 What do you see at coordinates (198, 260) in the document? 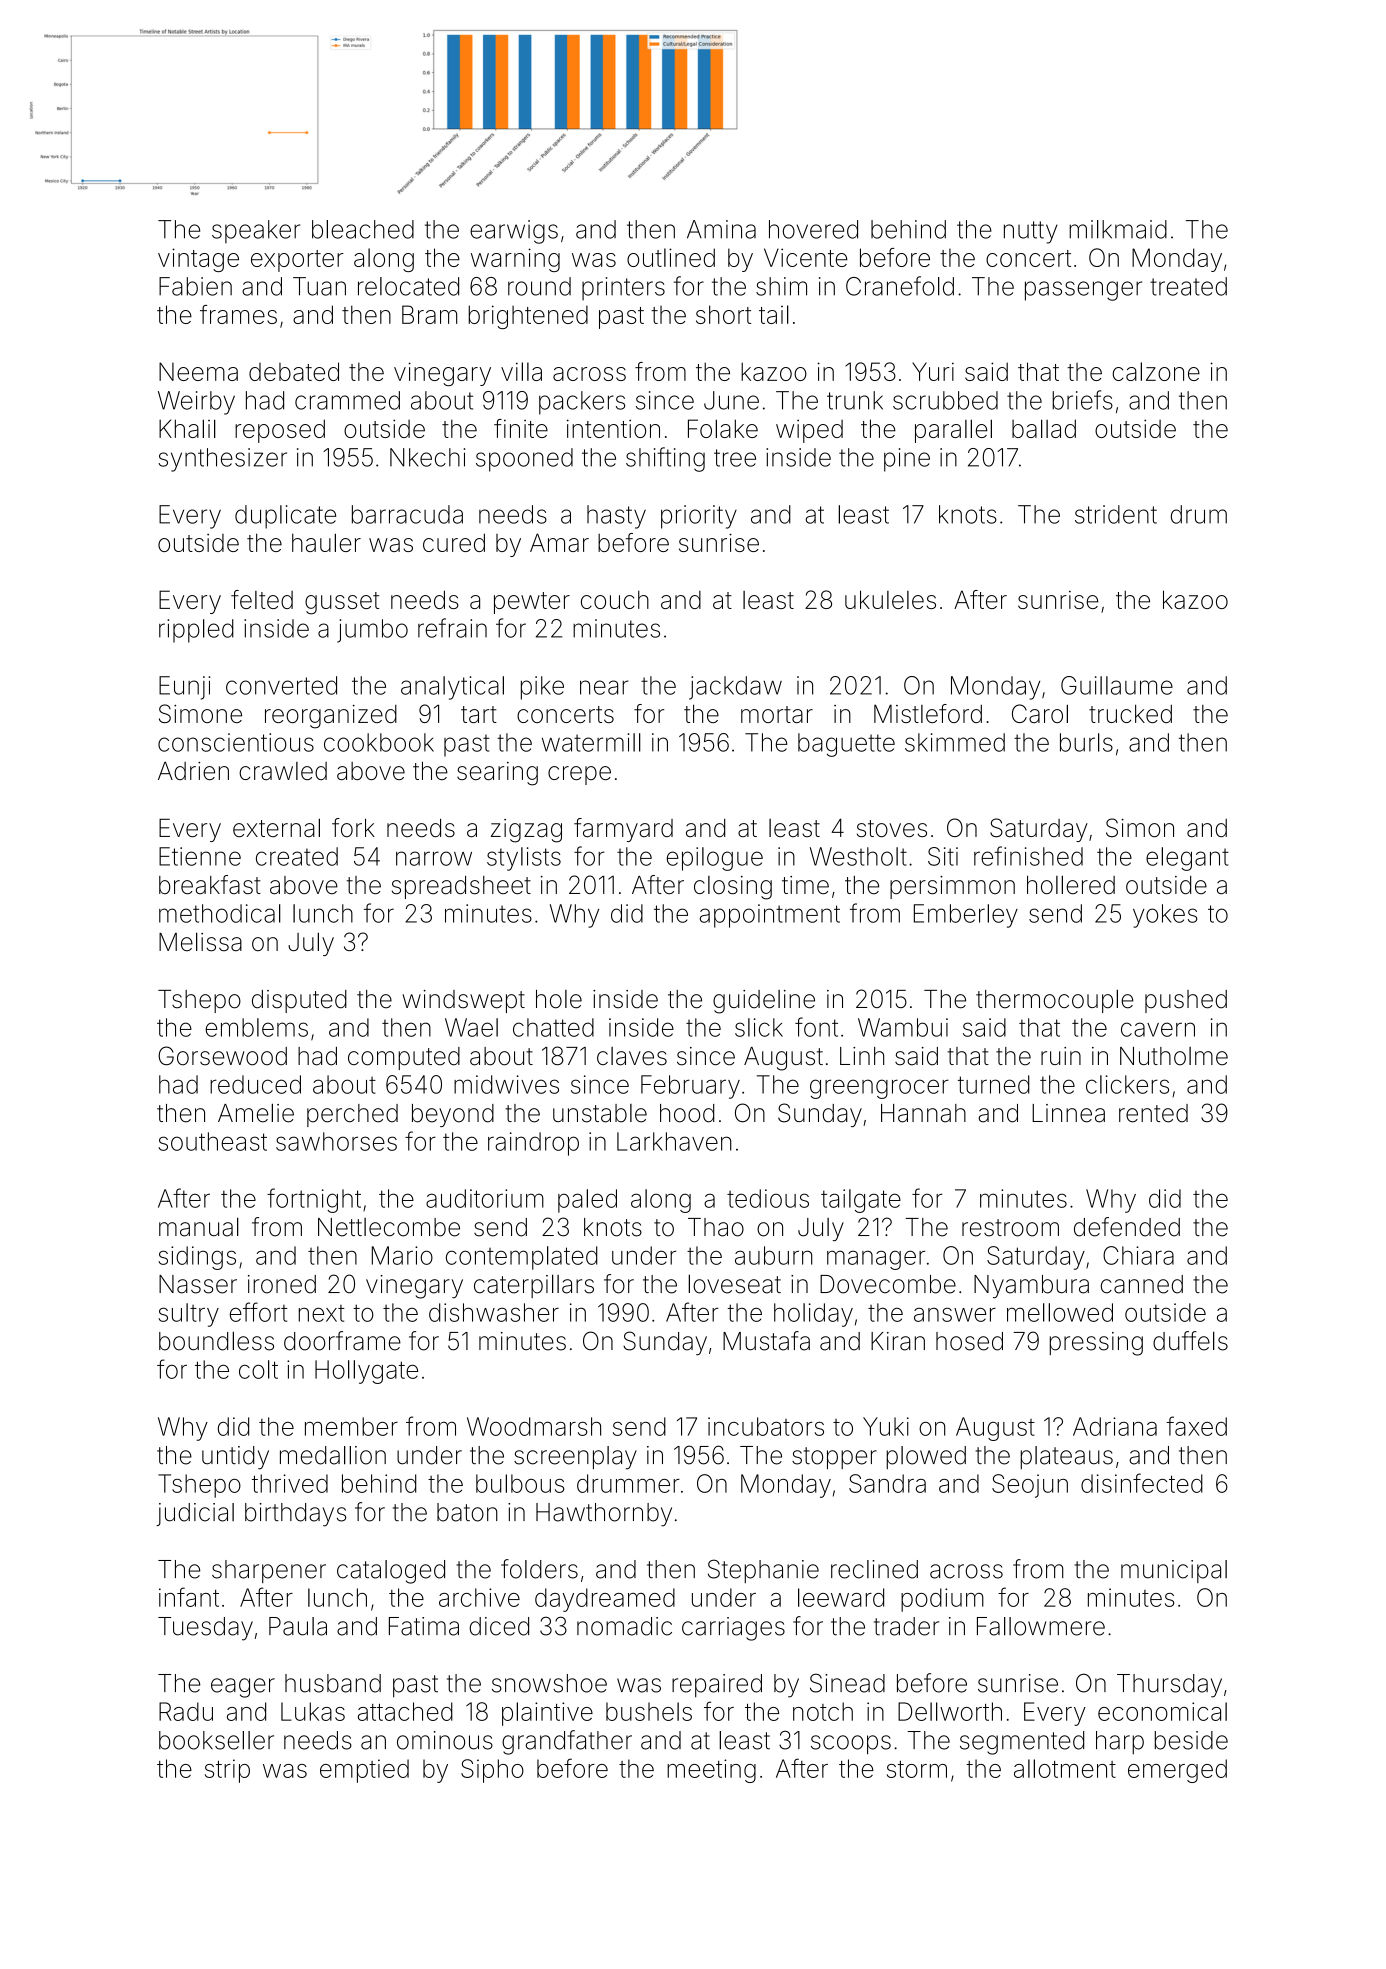
I see `vintage` at bounding box center [198, 260].
